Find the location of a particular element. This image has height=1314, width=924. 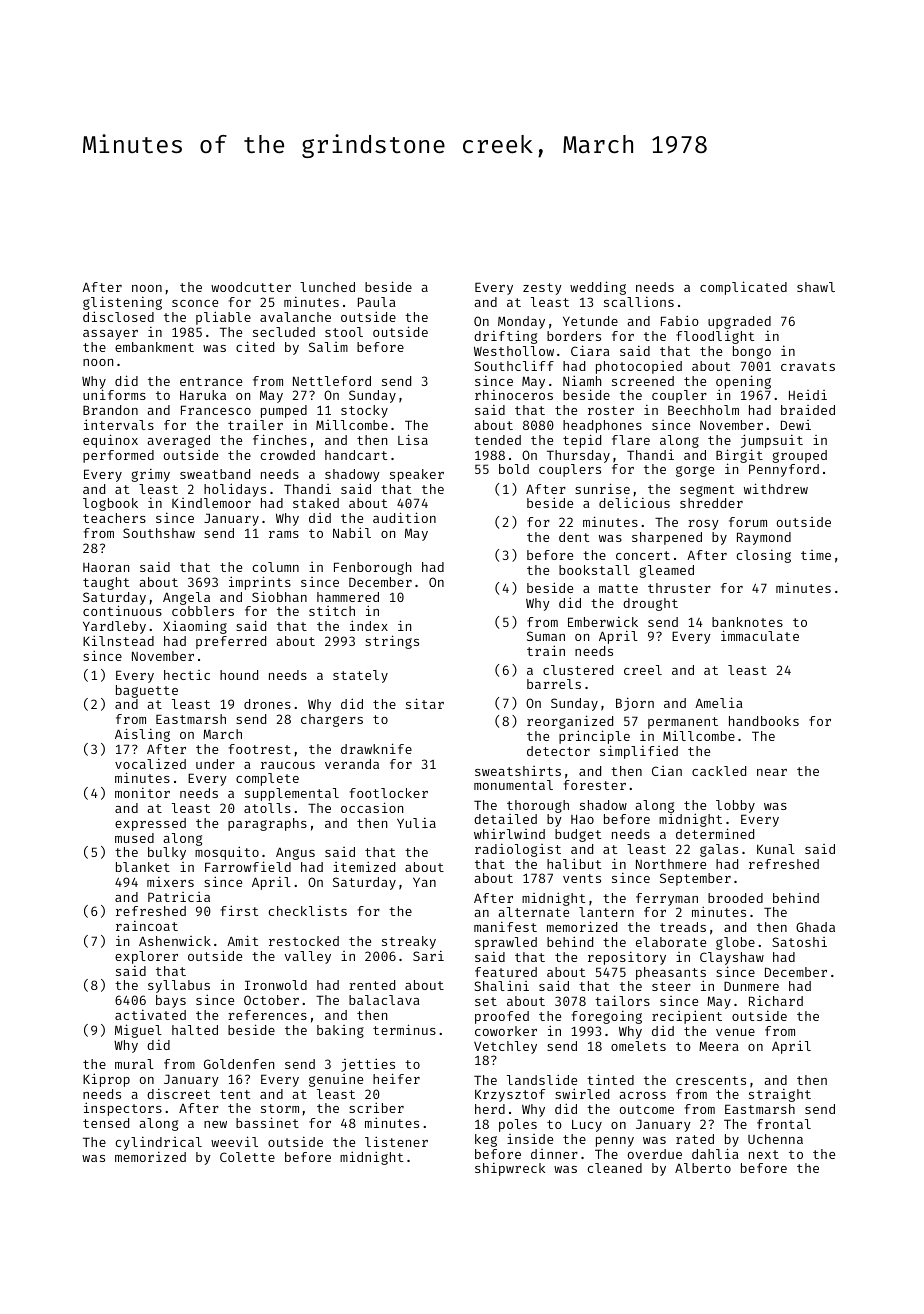

woodcutter is located at coordinates (251, 287).
